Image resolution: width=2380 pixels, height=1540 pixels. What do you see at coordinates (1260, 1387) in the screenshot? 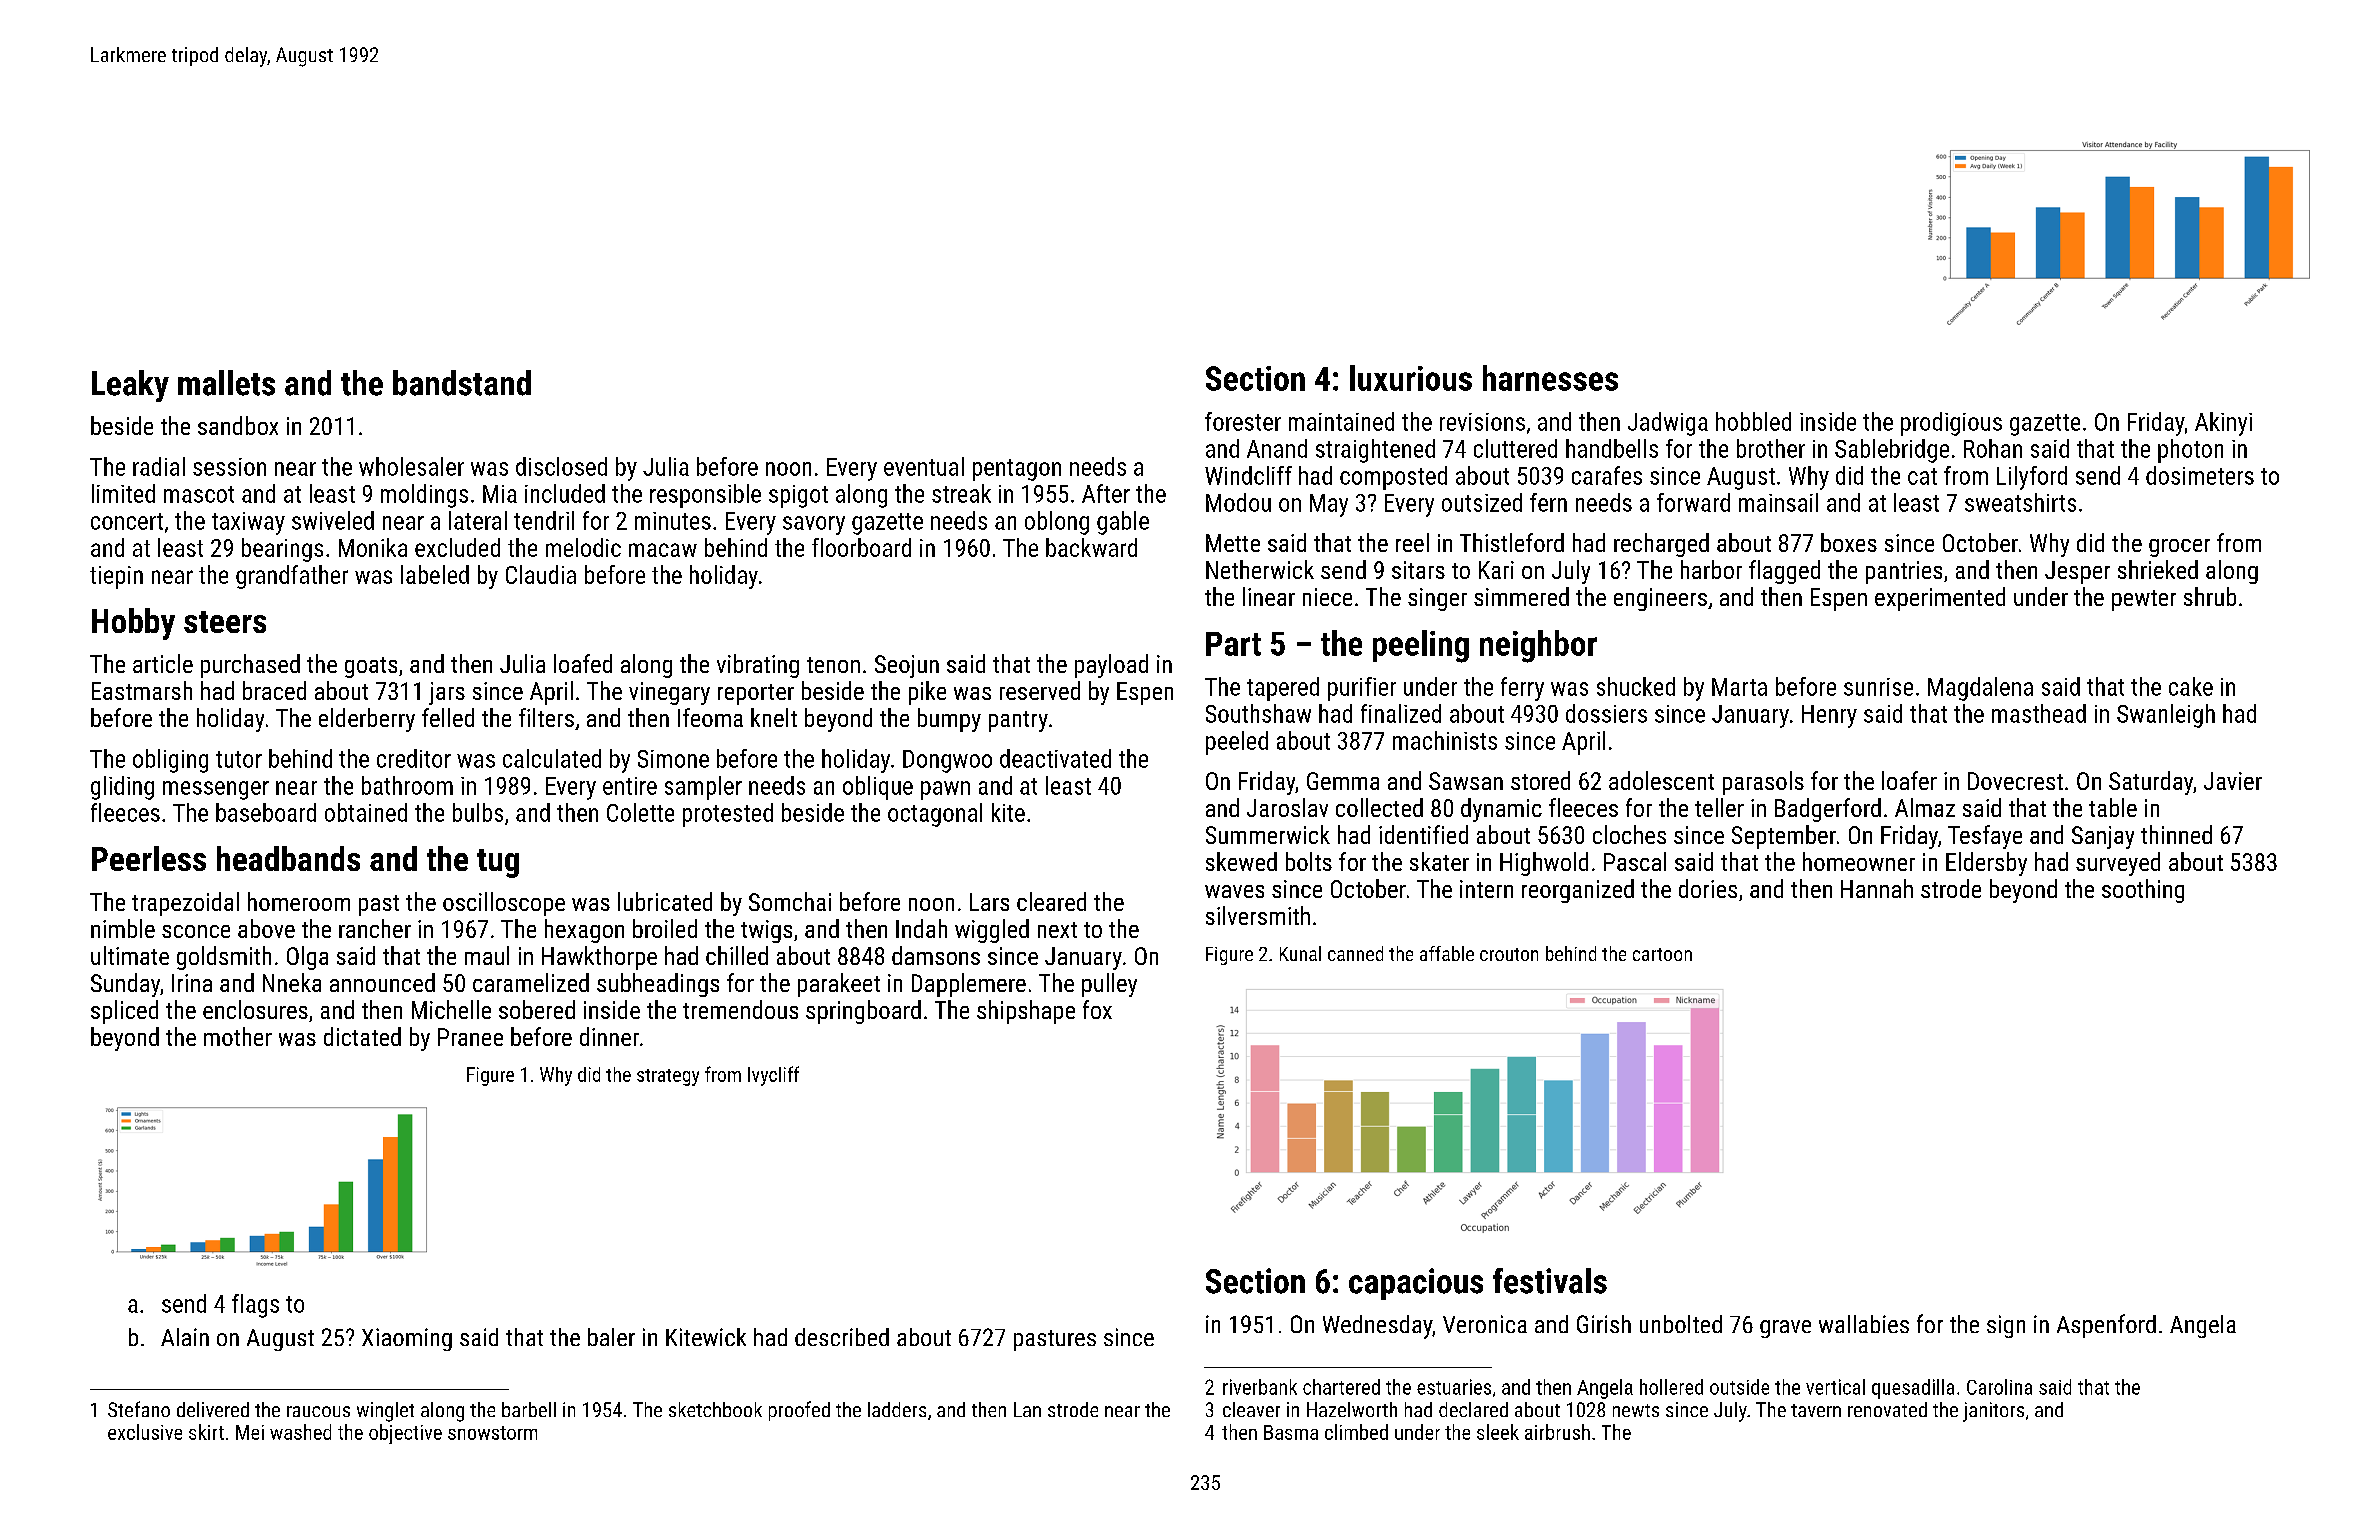
I see `riverbank` at bounding box center [1260, 1387].
